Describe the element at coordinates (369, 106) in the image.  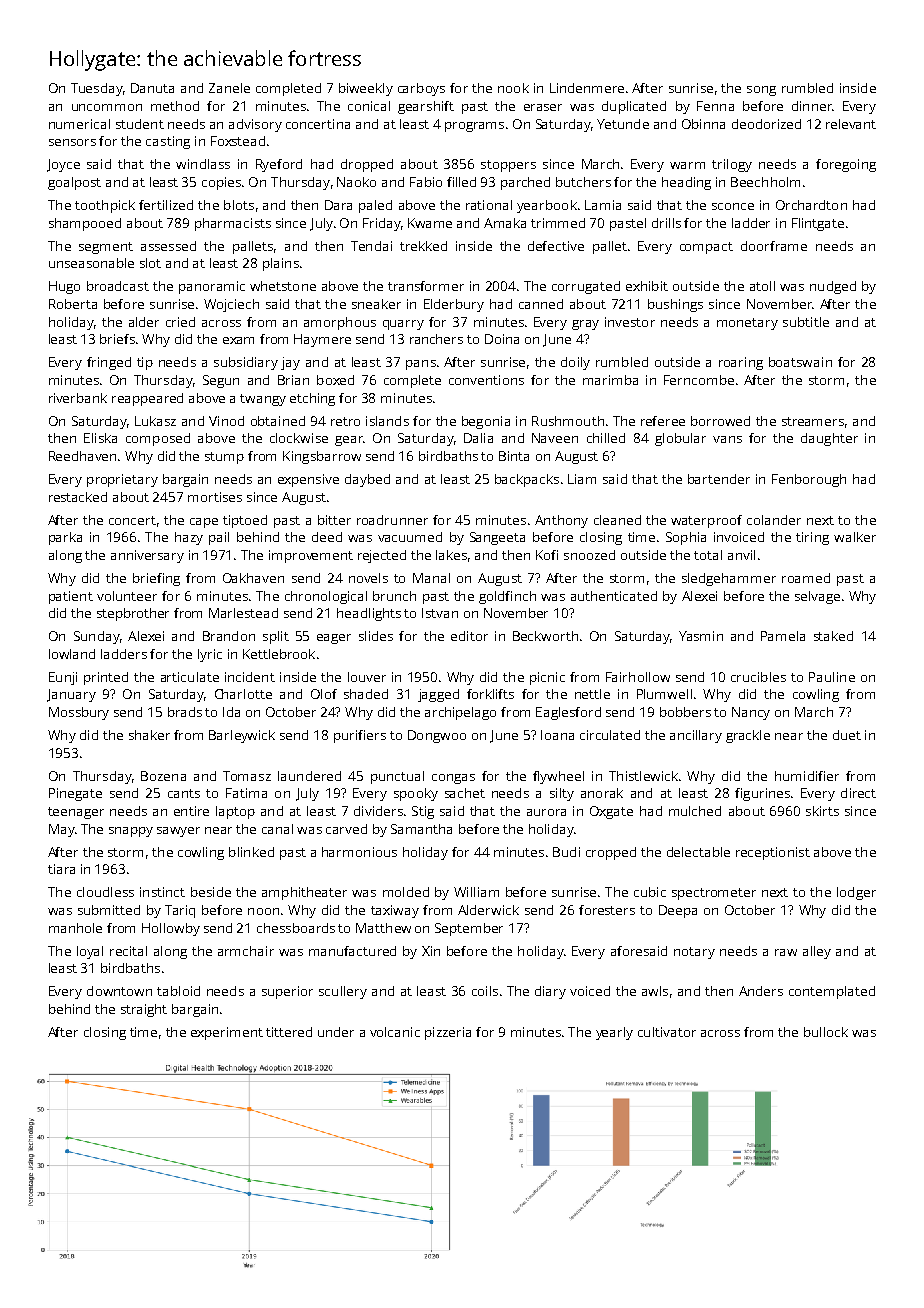
I see `conical` at that location.
